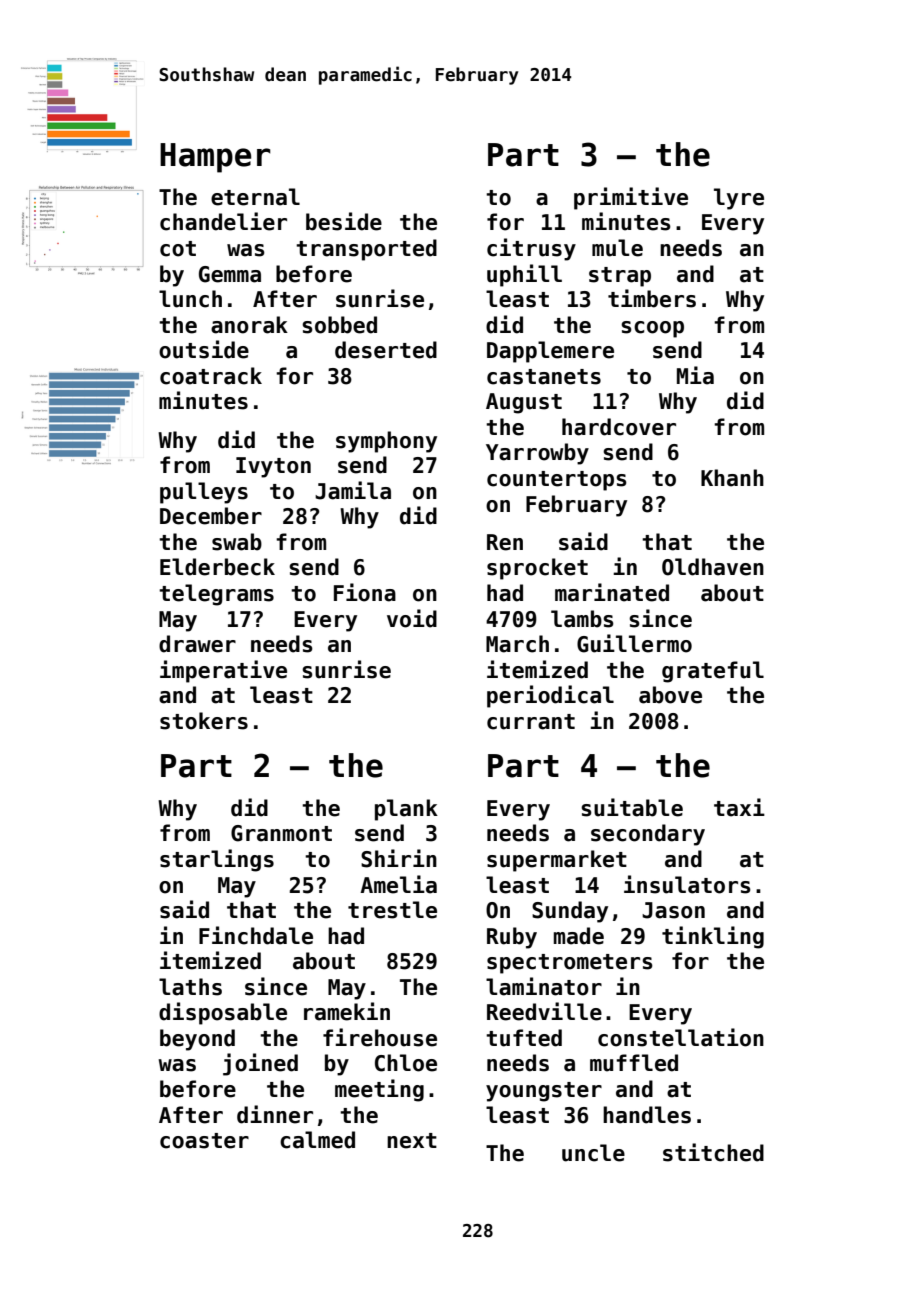 The image size is (924, 1311). What do you see at coordinates (739, 199) in the document?
I see `lyre` at bounding box center [739, 199].
